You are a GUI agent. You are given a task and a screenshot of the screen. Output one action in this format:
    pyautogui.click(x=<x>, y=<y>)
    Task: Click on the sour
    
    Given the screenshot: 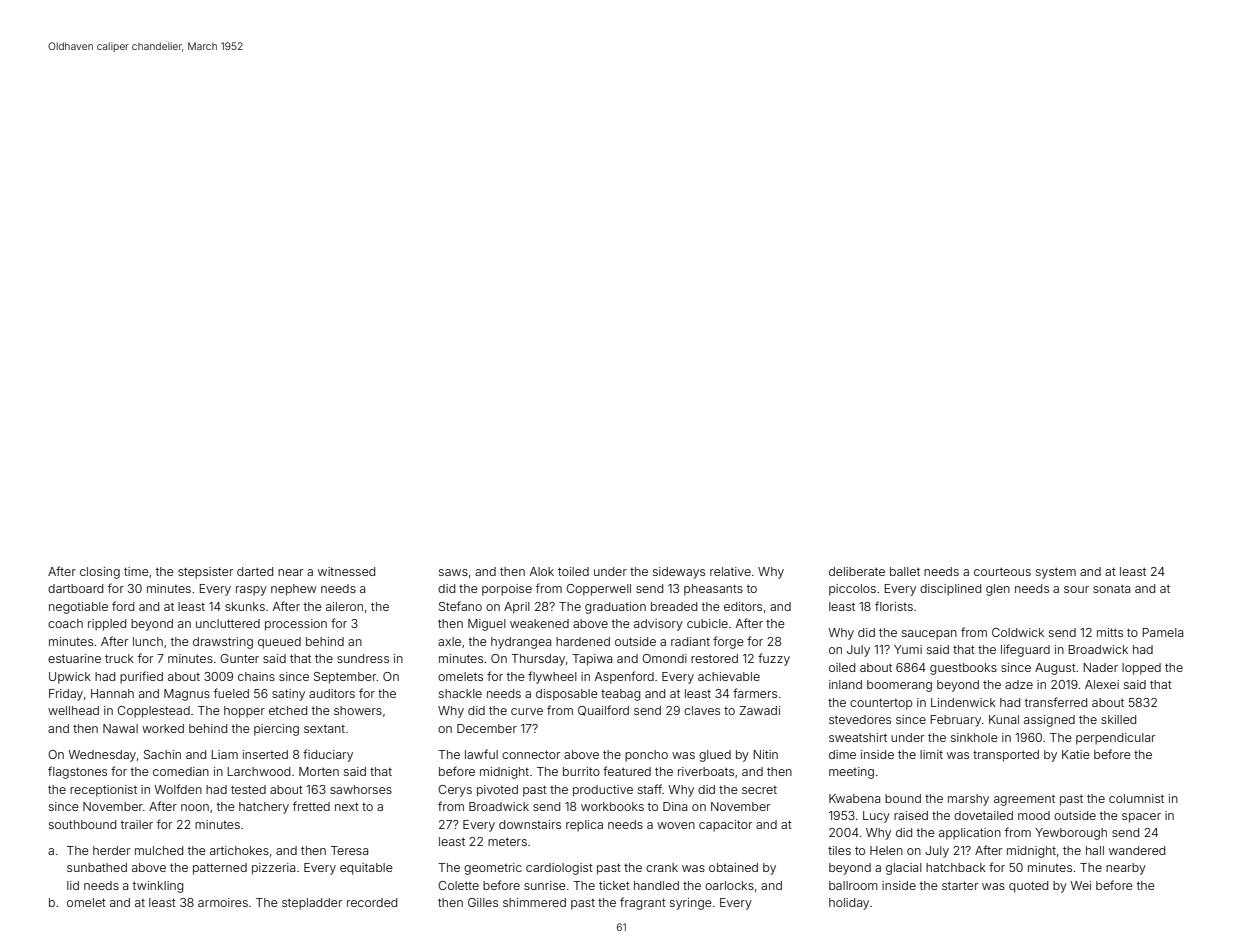 What is the action you would take?
    pyautogui.click(x=1076, y=589)
